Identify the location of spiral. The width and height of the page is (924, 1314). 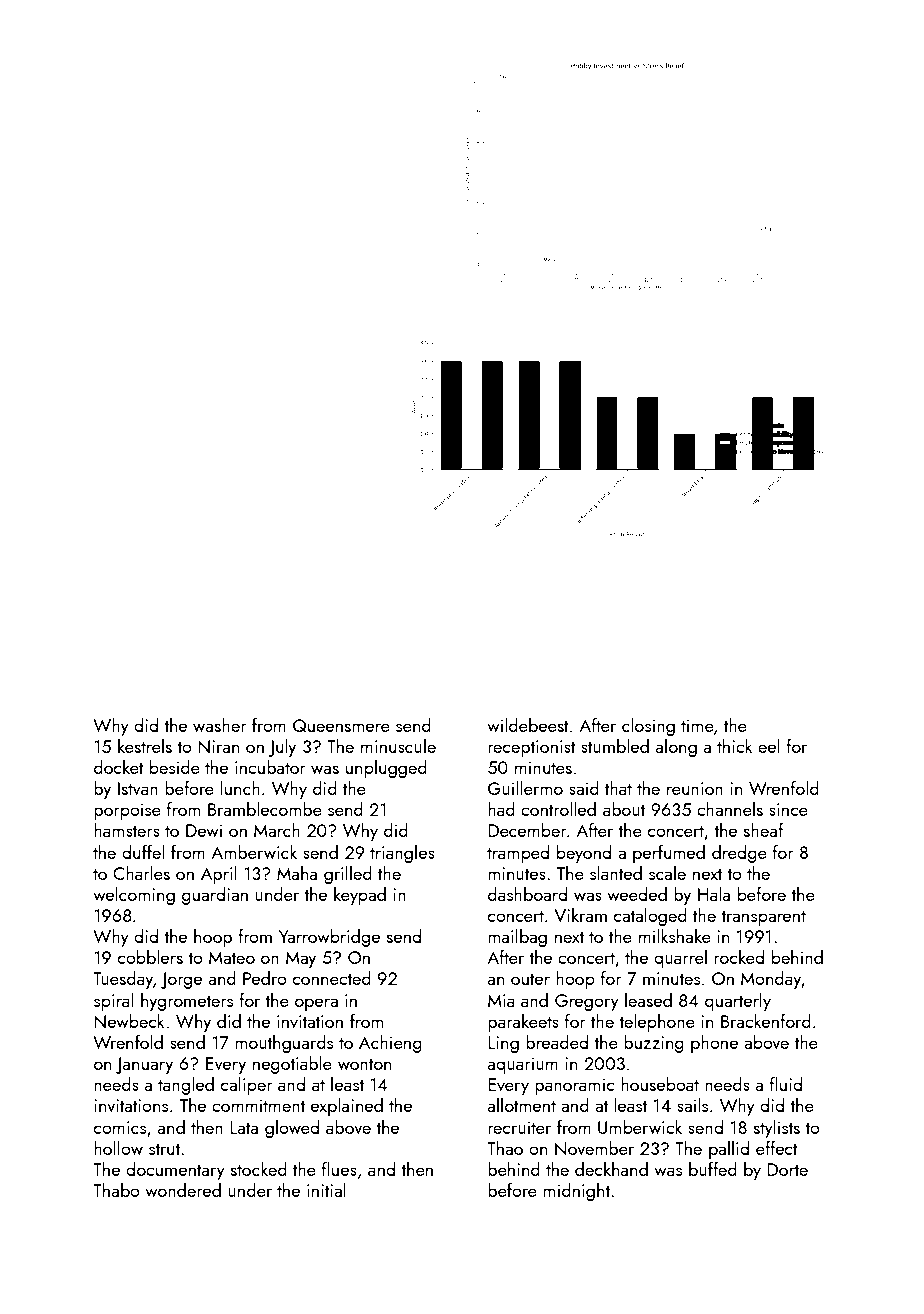
(113, 1002).
